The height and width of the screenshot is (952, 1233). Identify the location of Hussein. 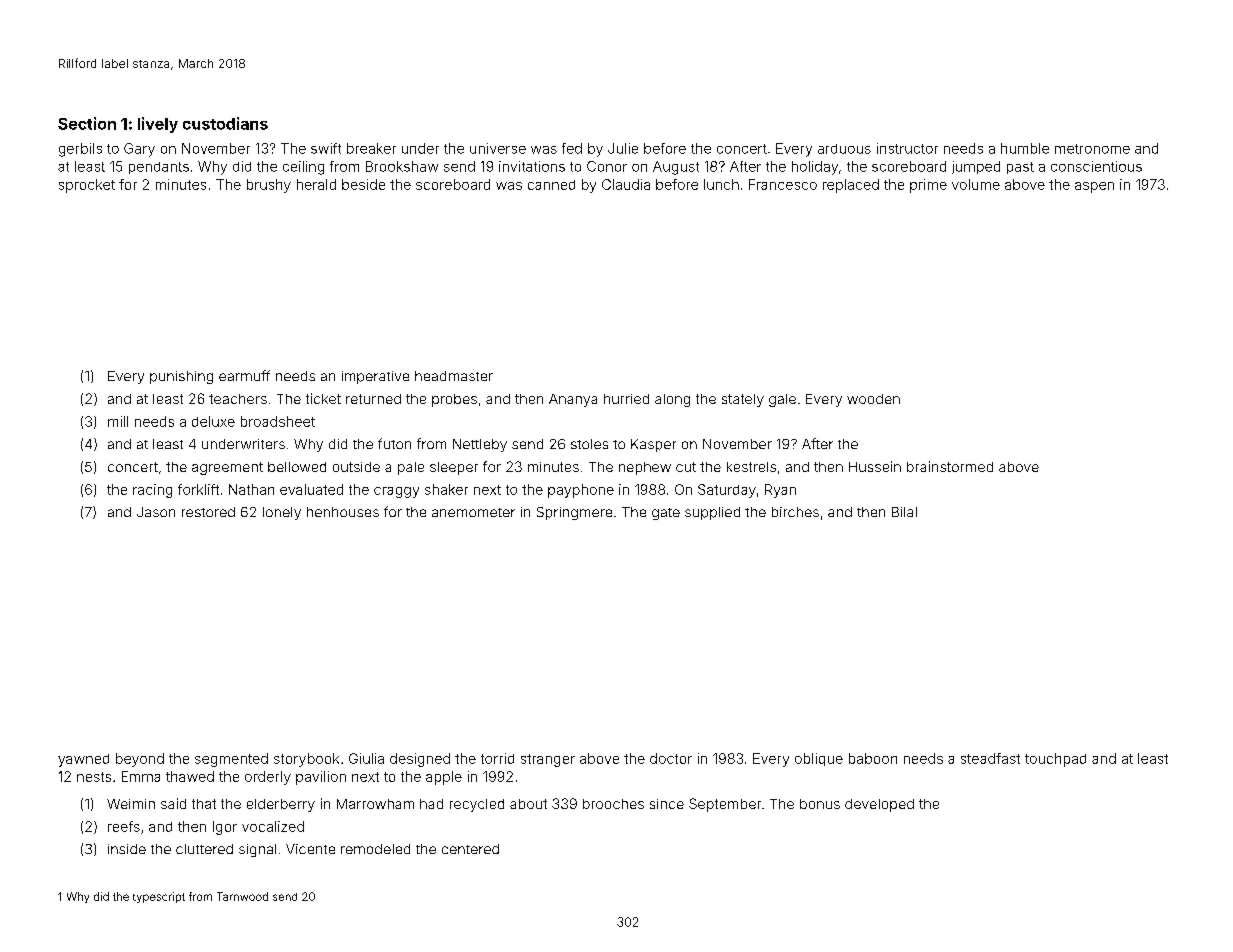
(875, 466).
